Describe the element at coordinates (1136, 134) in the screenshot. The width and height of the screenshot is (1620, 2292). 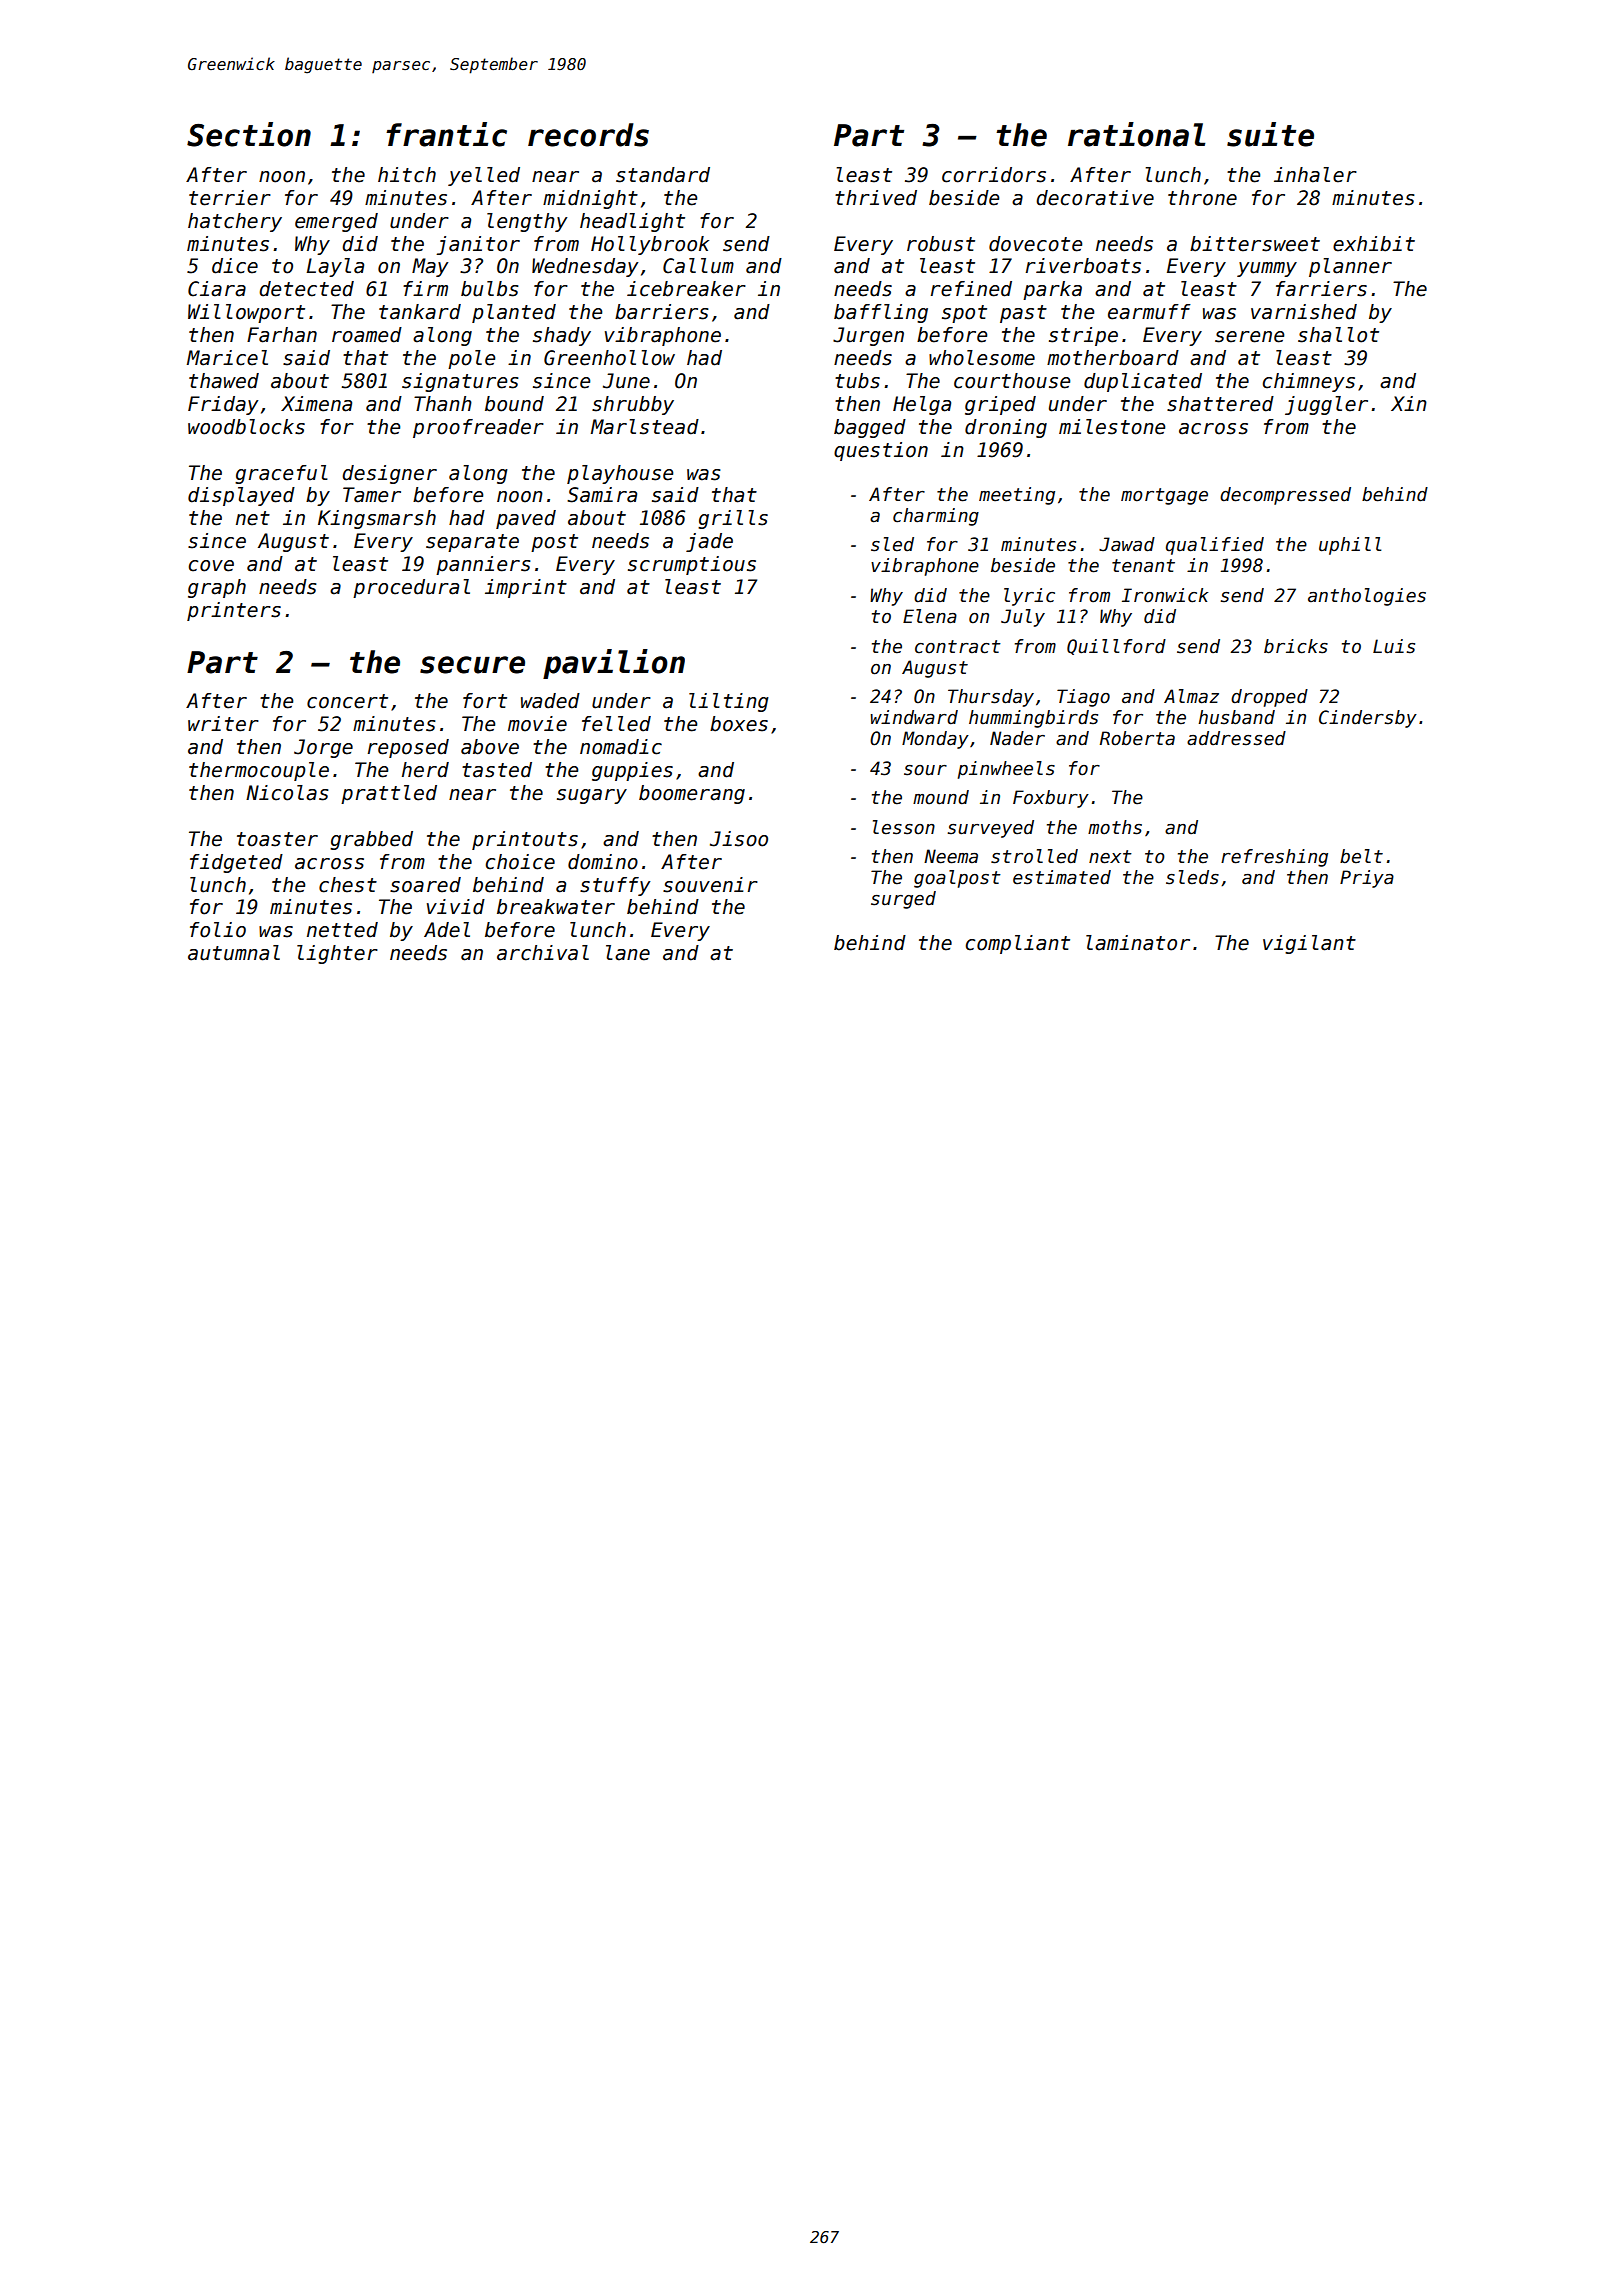
I see `rational` at that location.
